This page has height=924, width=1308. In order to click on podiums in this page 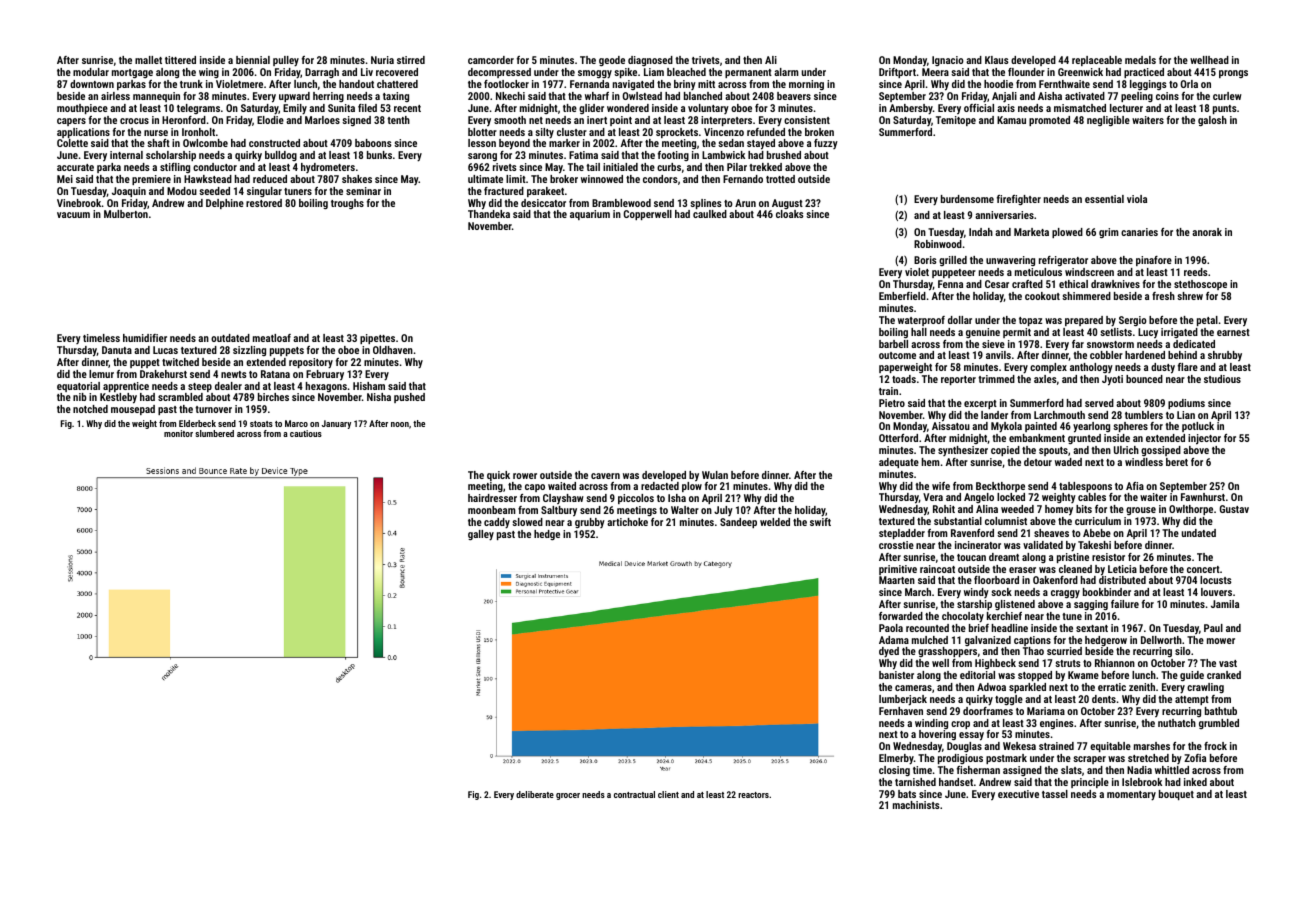, I will do `click(1186, 404)`.
